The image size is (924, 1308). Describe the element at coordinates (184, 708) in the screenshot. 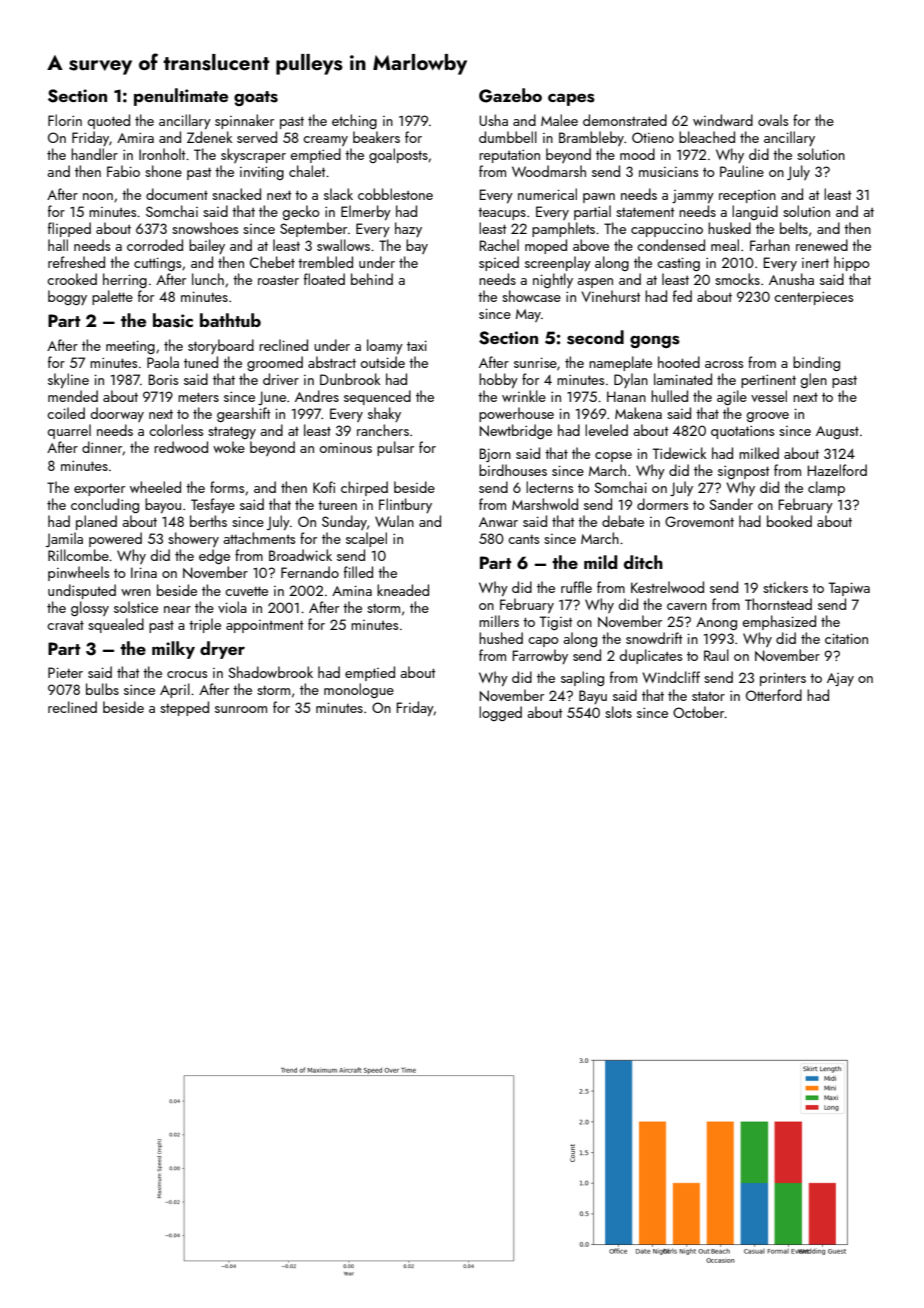

I see `stepped` at that location.
